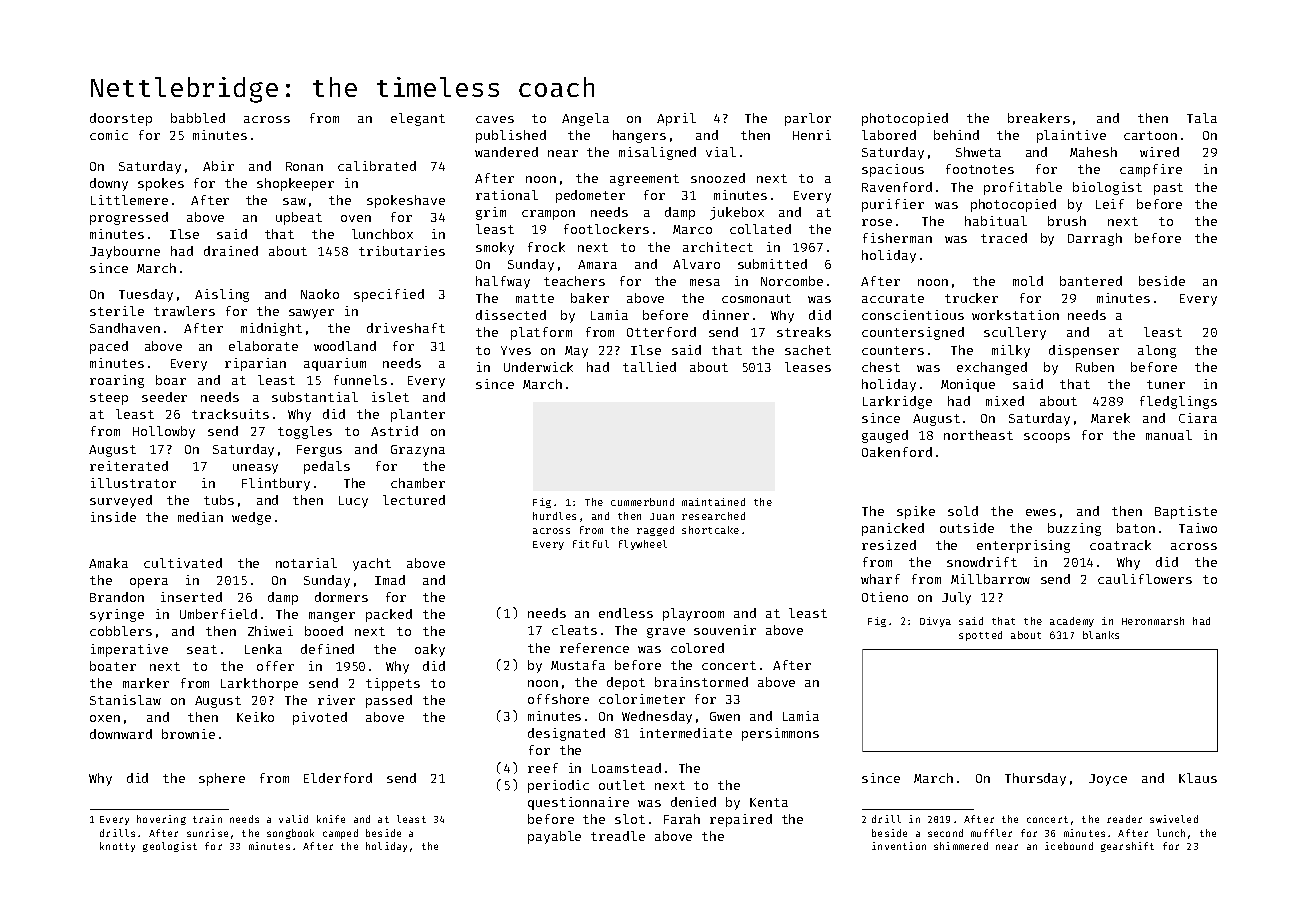 The height and width of the screenshot is (924, 1308). What do you see at coordinates (305, 432) in the screenshot?
I see `toggles` at bounding box center [305, 432].
